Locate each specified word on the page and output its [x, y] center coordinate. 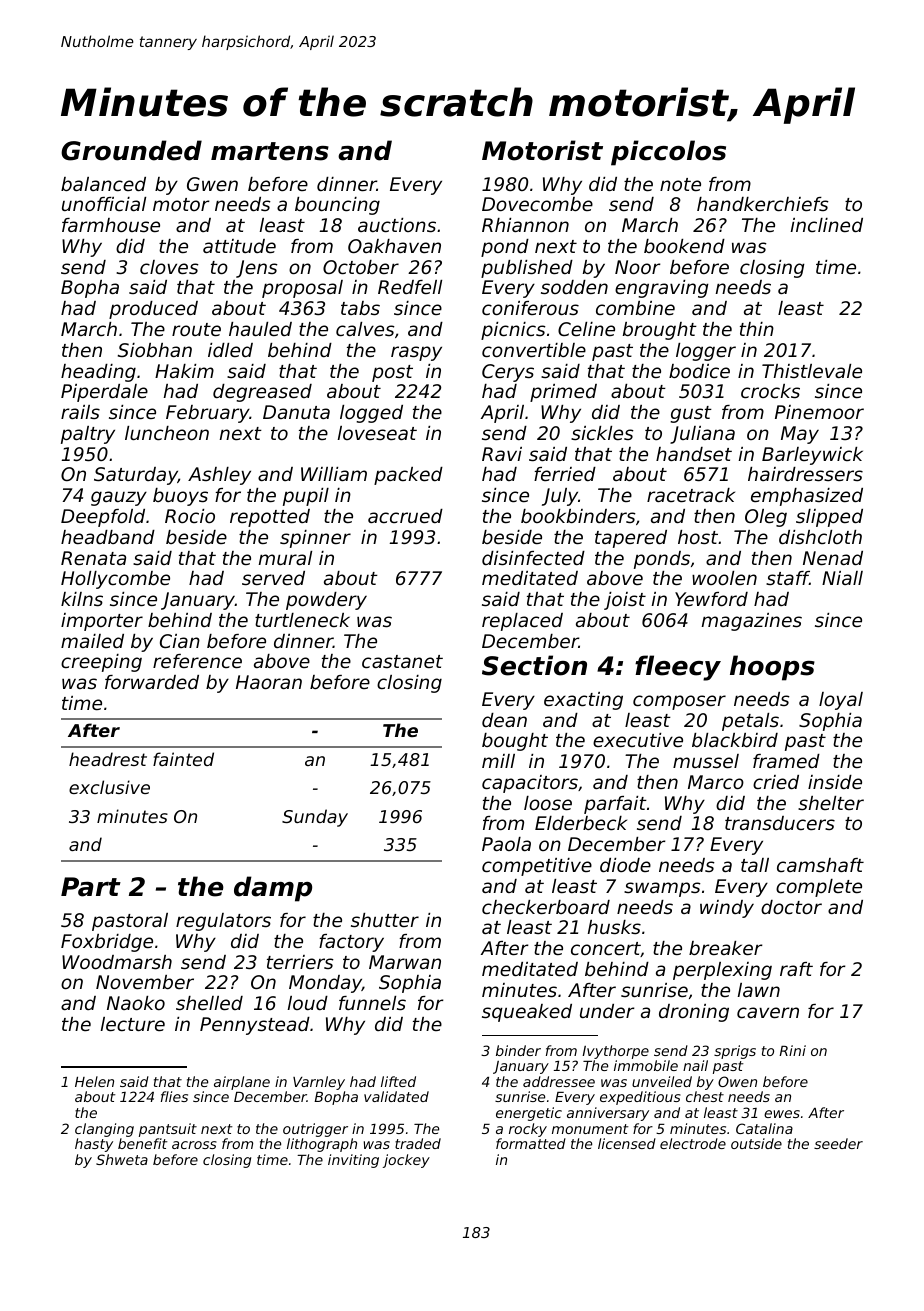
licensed [627, 1143]
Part [91, 887]
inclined [827, 225]
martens [270, 151]
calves [365, 329]
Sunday [315, 818]
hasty [94, 1145]
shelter [831, 803]
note [680, 184]
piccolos [668, 153]
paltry [88, 435]
